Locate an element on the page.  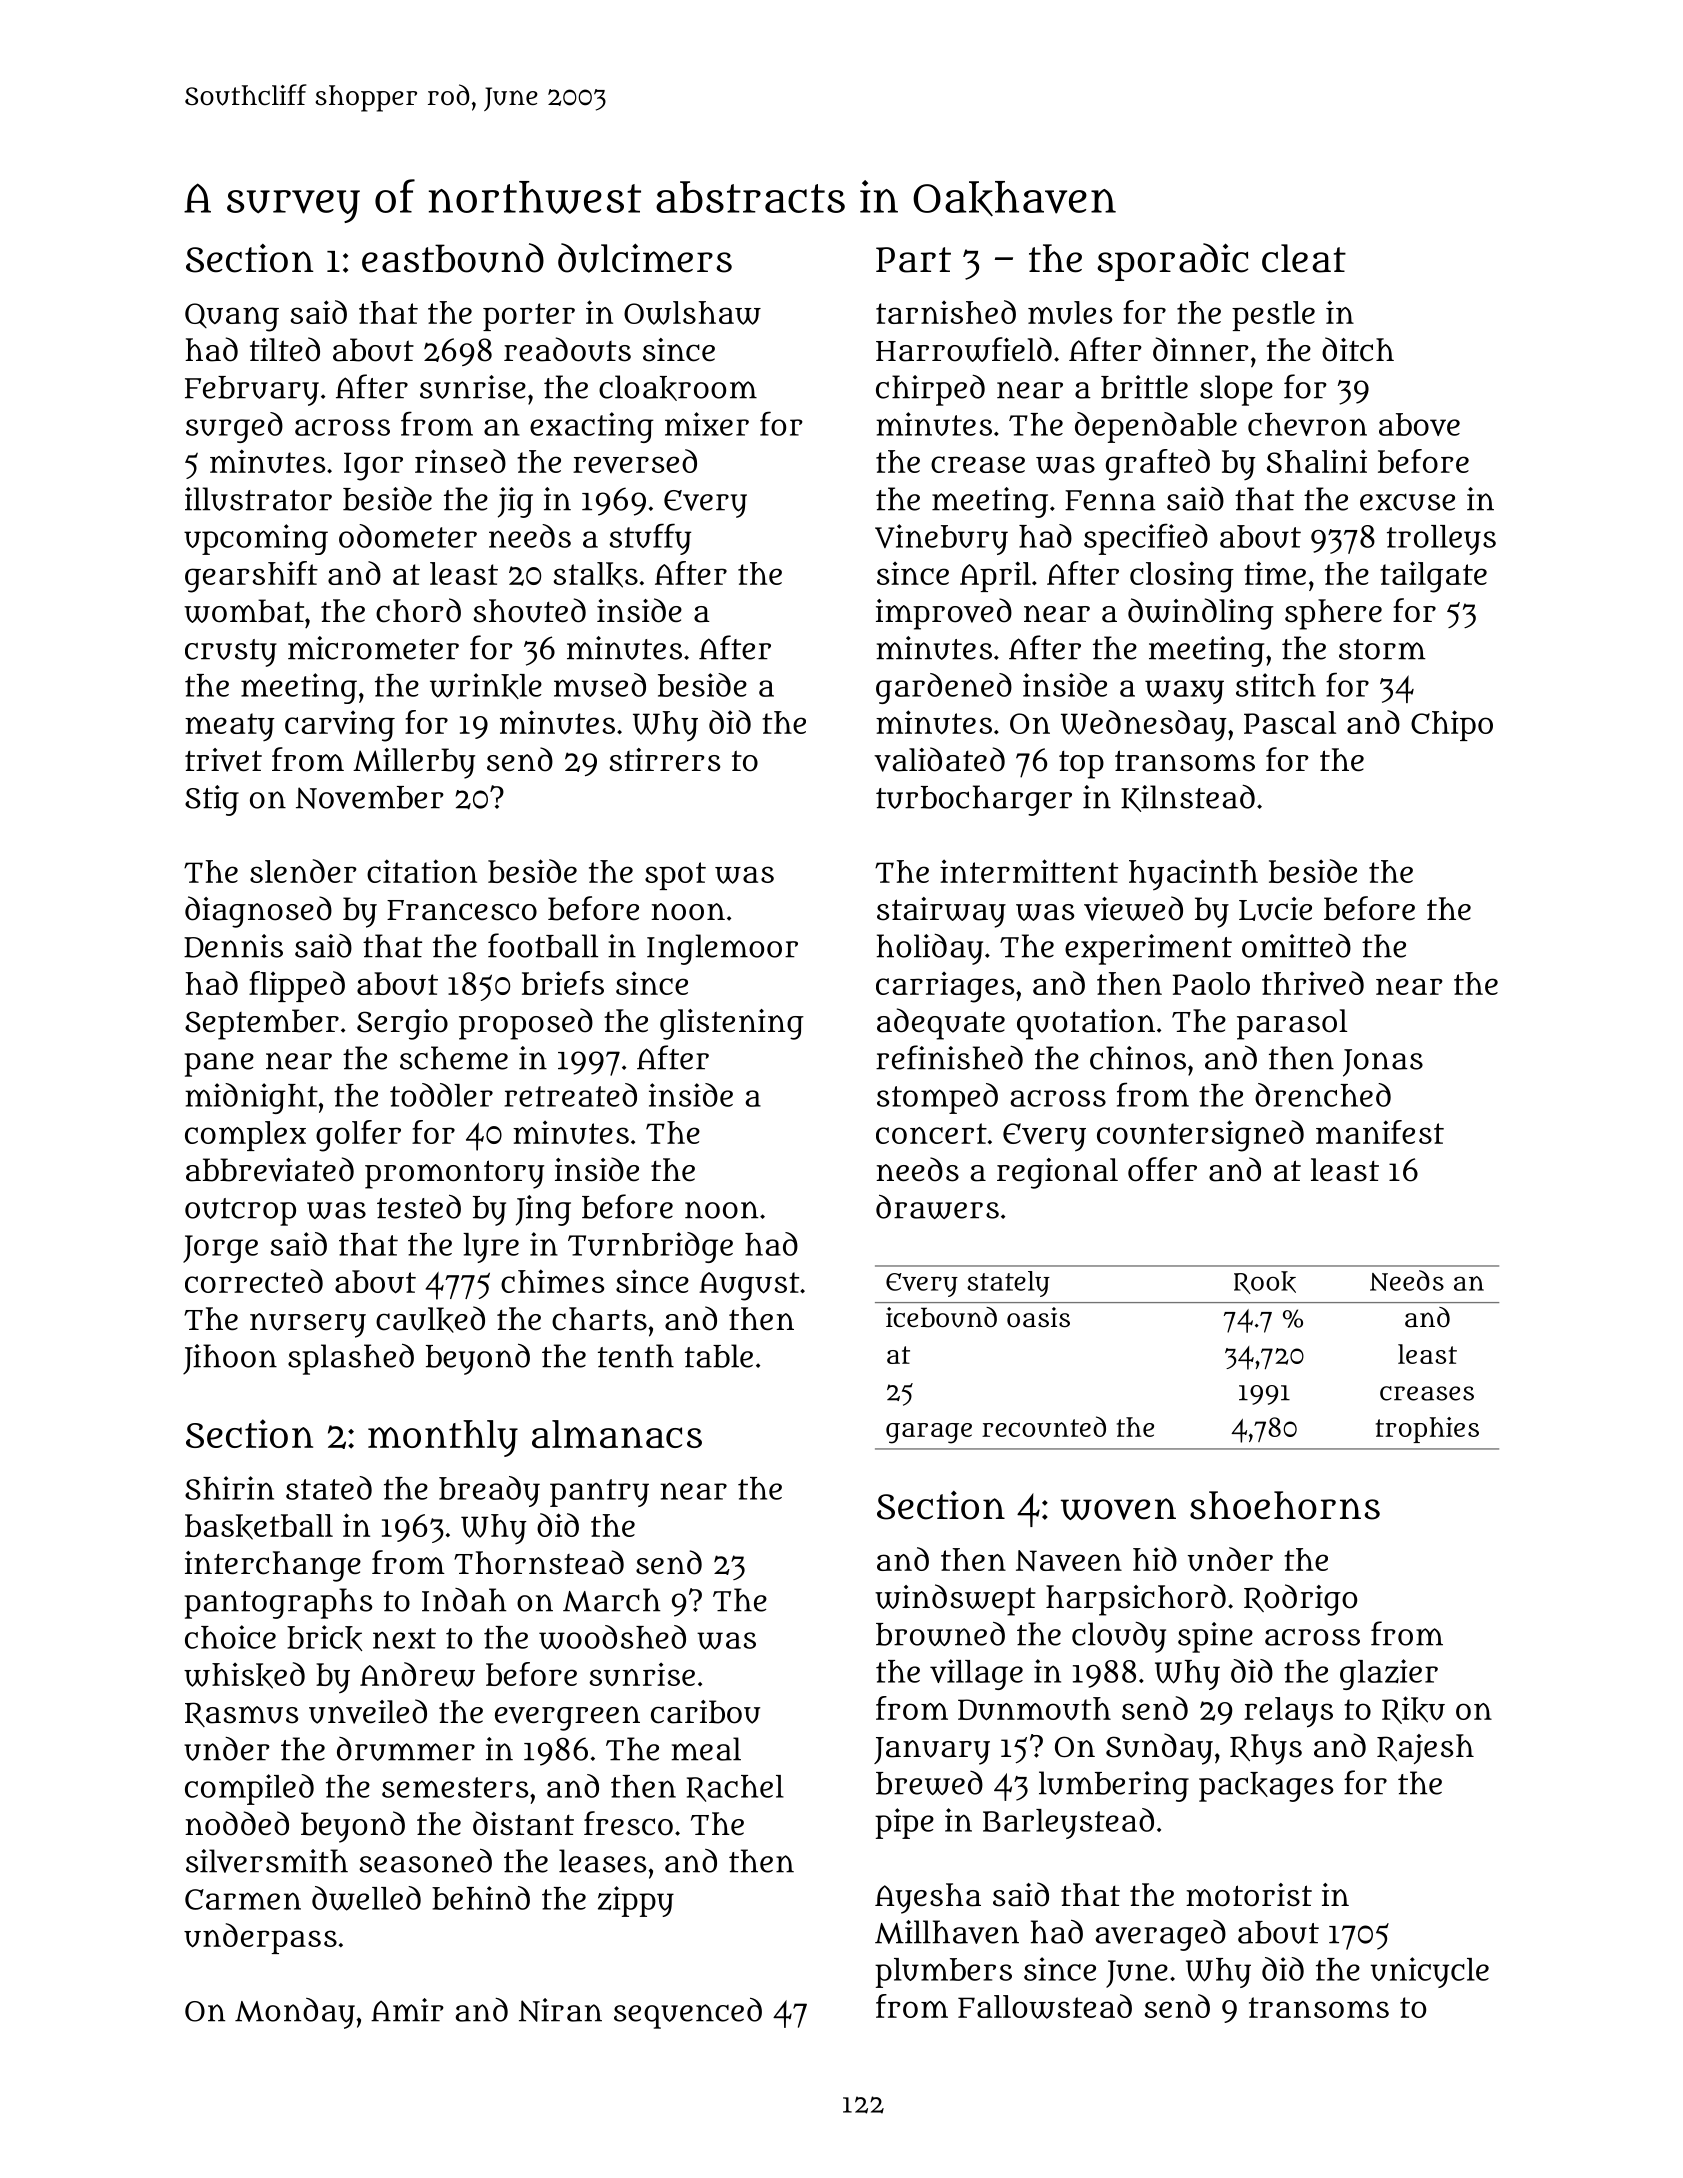
validated is located at coordinates (939, 759).
